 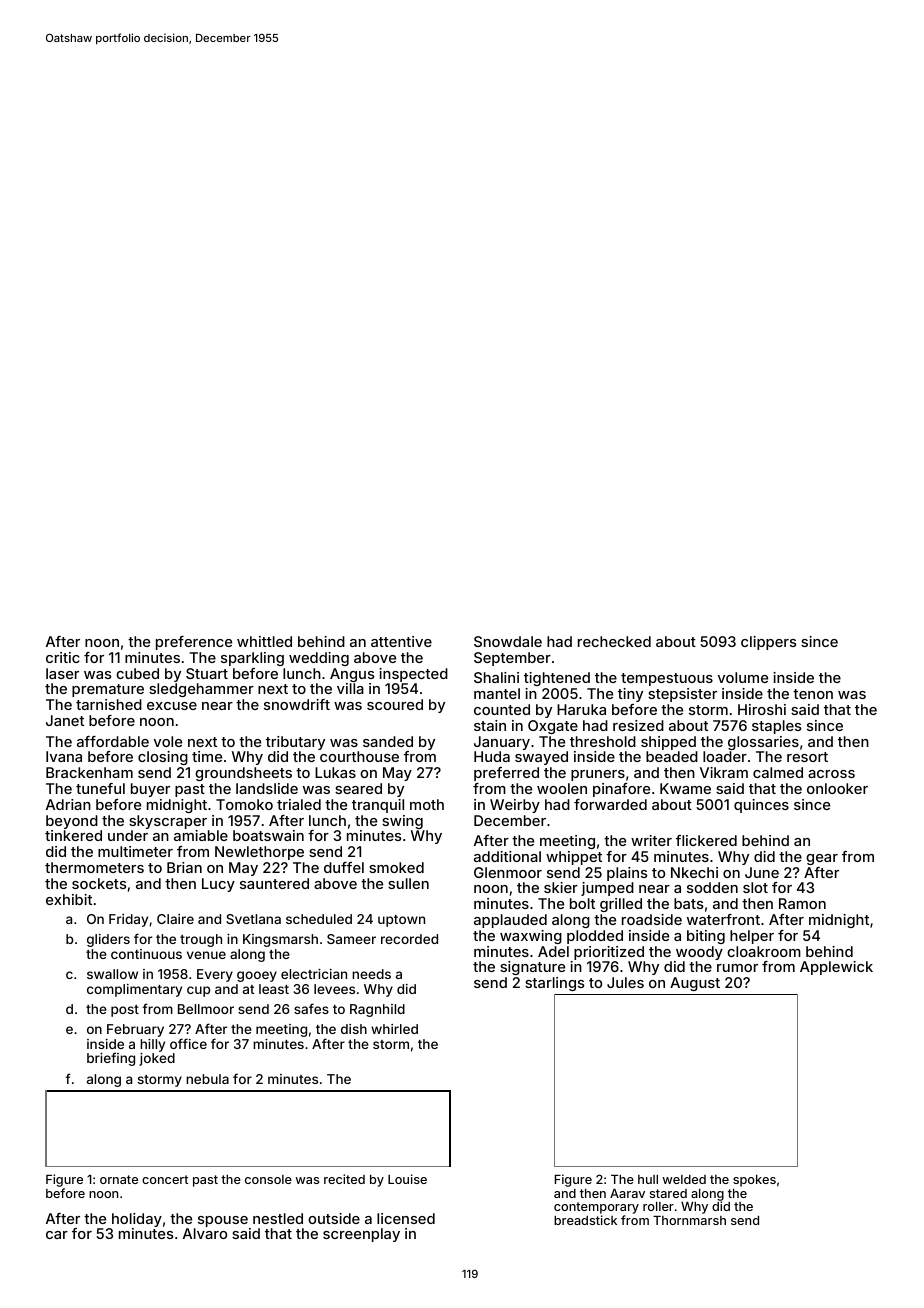 What do you see at coordinates (768, 643) in the document?
I see `clippers` at bounding box center [768, 643].
